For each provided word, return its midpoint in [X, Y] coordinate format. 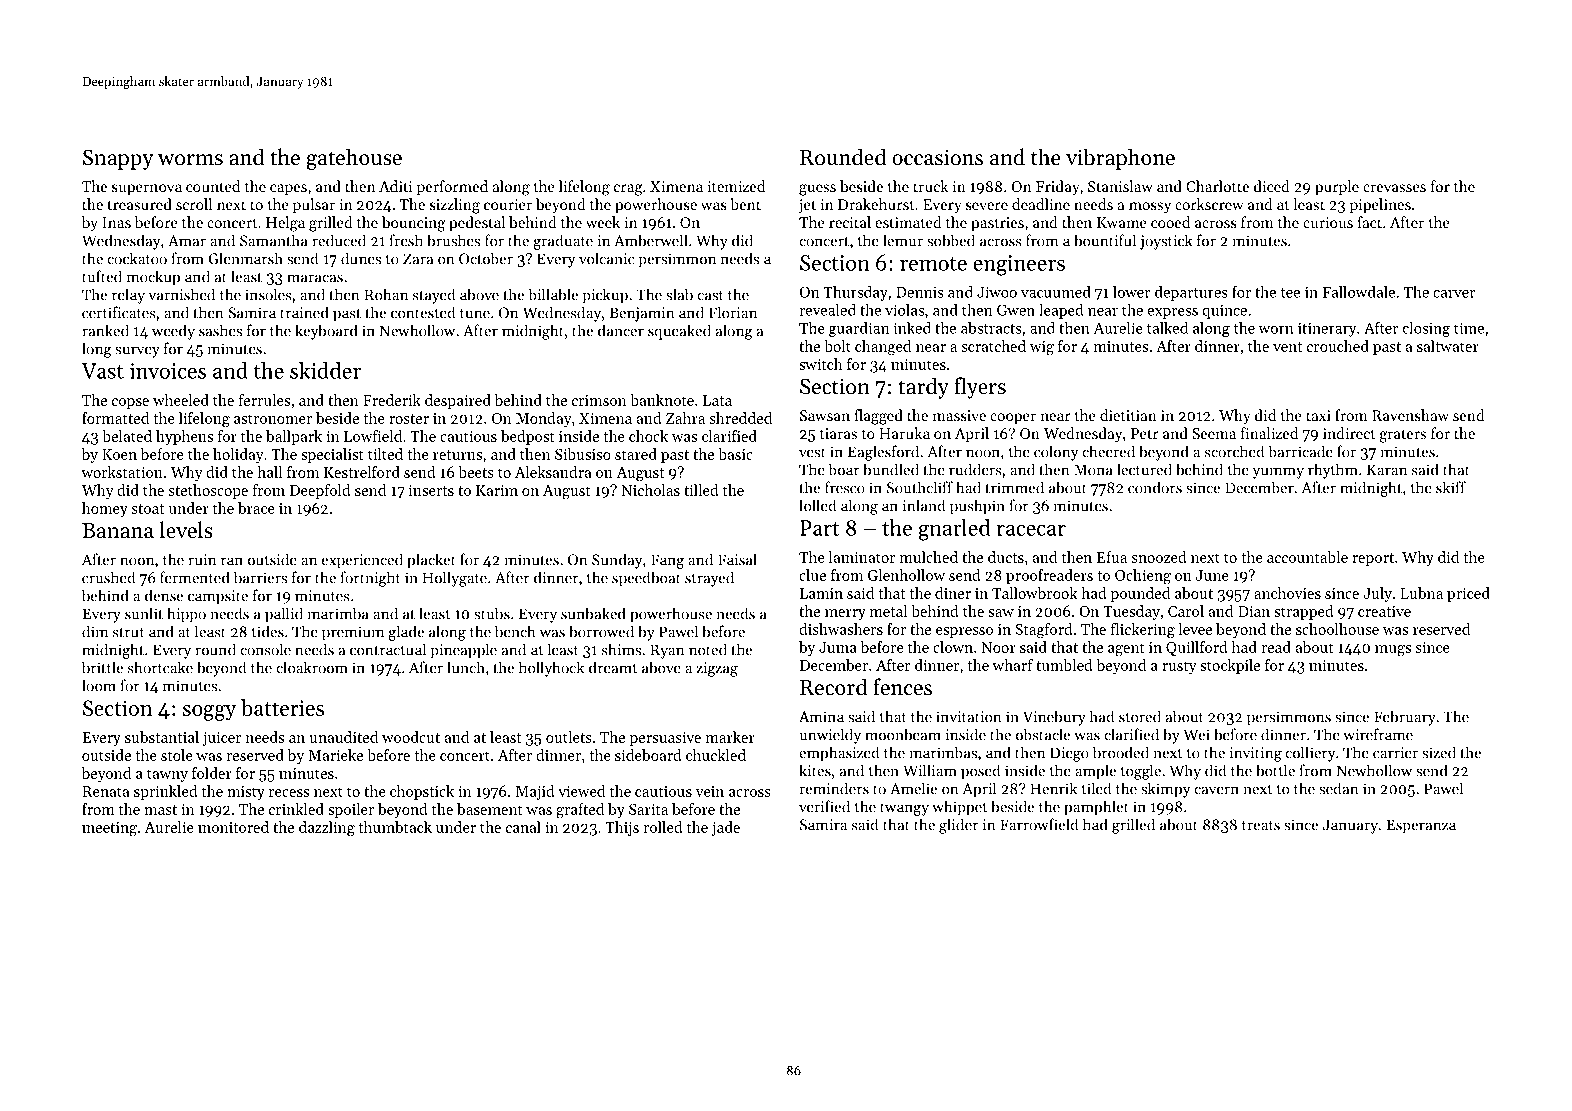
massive [959, 415]
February [1405, 718]
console [265, 649]
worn [1276, 330]
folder [212, 773]
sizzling [455, 206]
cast [711, 296]
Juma [838, 647]
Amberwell [650, 240]
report [1373, 559]
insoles [268, 294]
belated [127, 436]
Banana [118, 530]
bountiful [1105, 240]
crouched [1338, 346]
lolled [817, 505]
